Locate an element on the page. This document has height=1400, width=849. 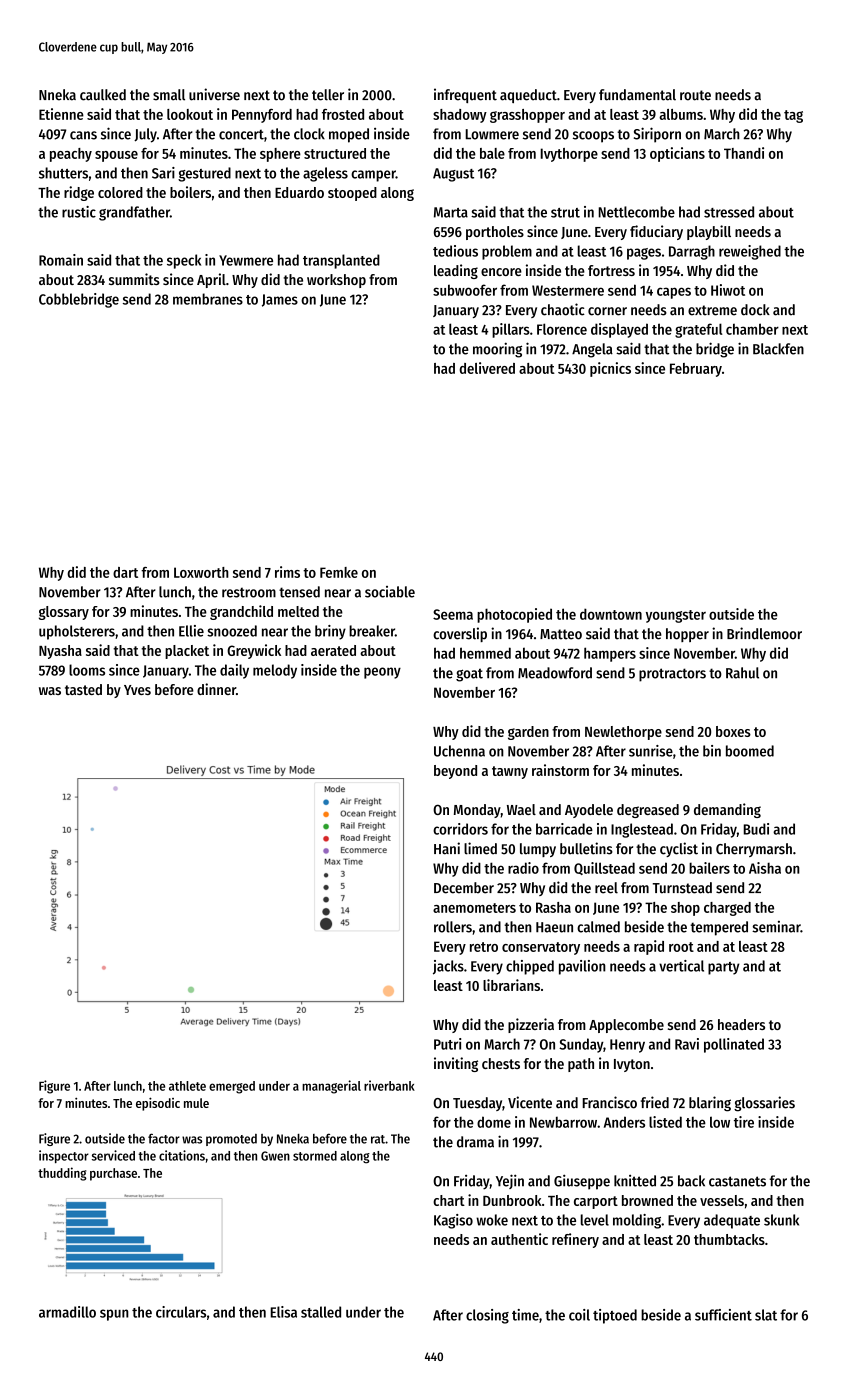
jacks is located at coordinates (448, 967).
